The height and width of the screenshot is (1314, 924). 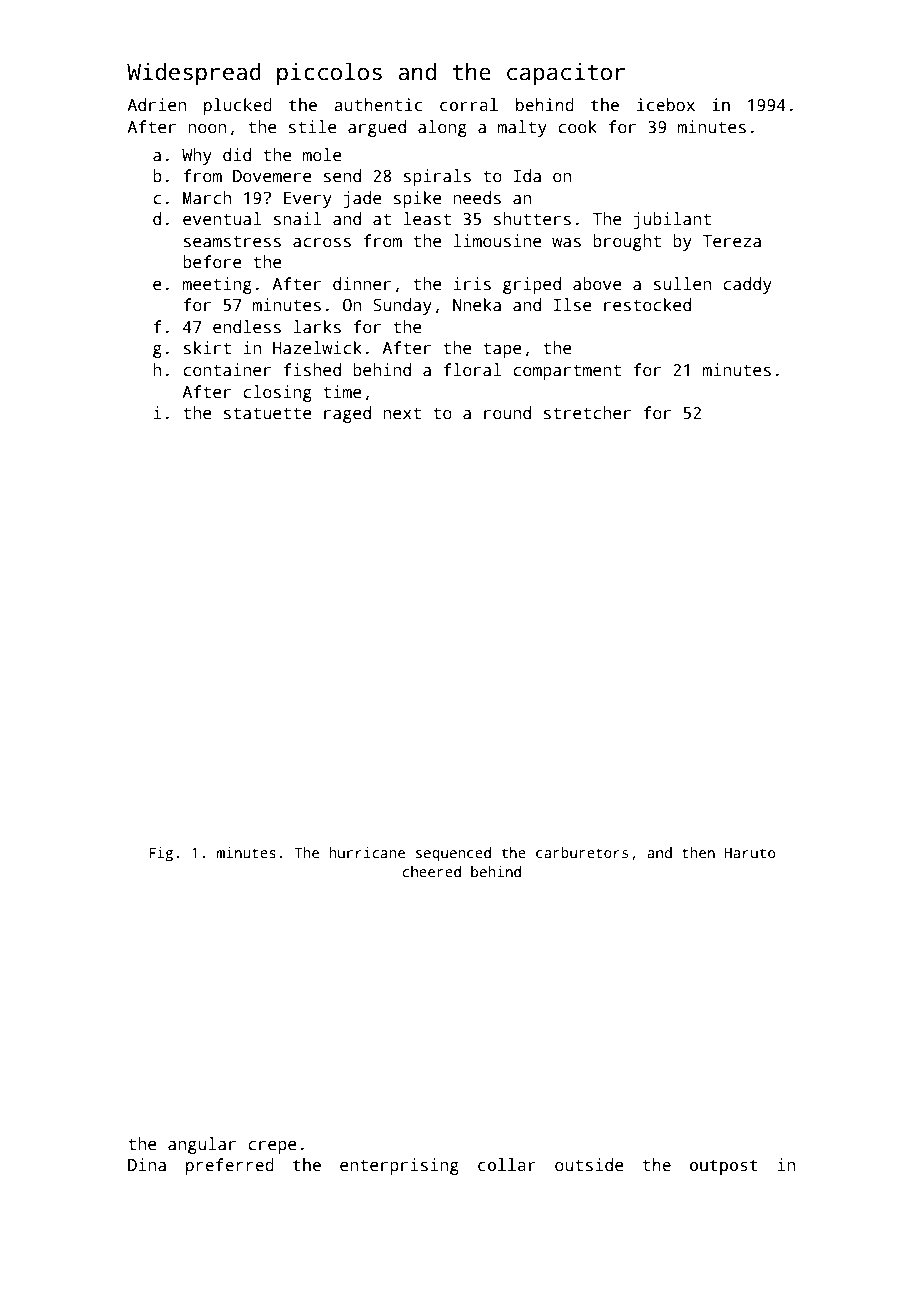 I want to click on spirals, so click(x=437, y=177).
